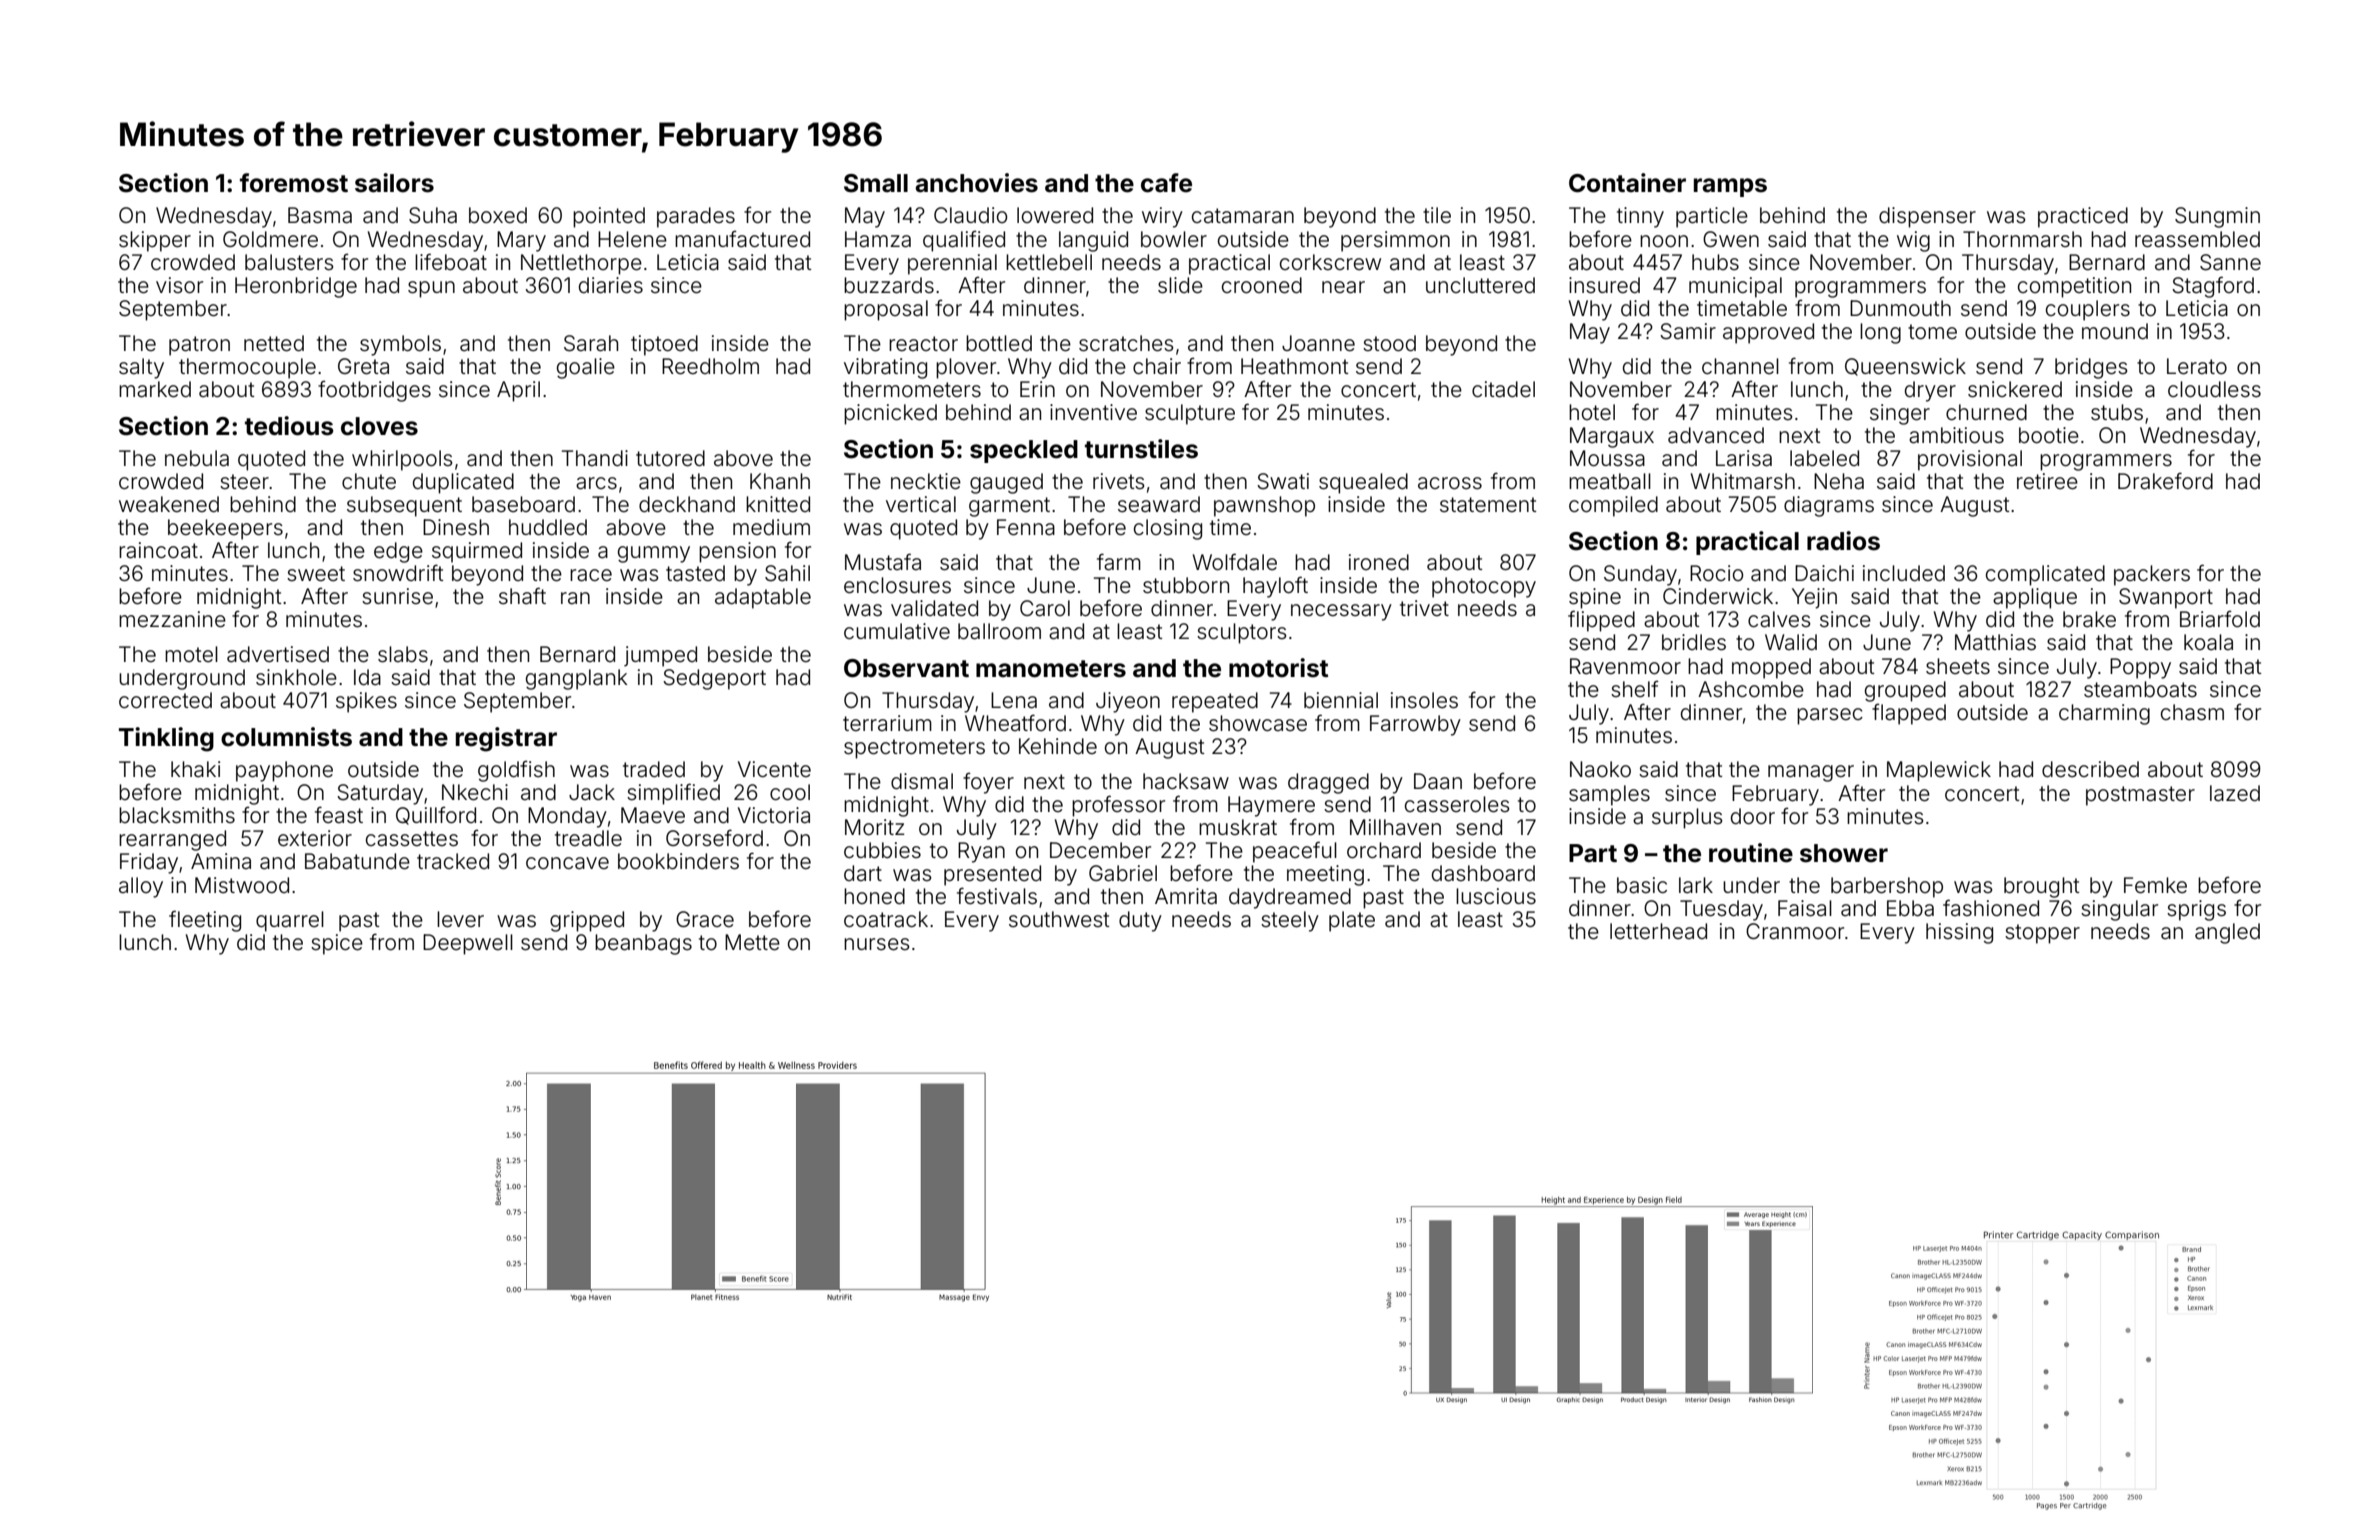 The image size is (2380, 1540). I want to click on mezzanine, so click(172, 619).
